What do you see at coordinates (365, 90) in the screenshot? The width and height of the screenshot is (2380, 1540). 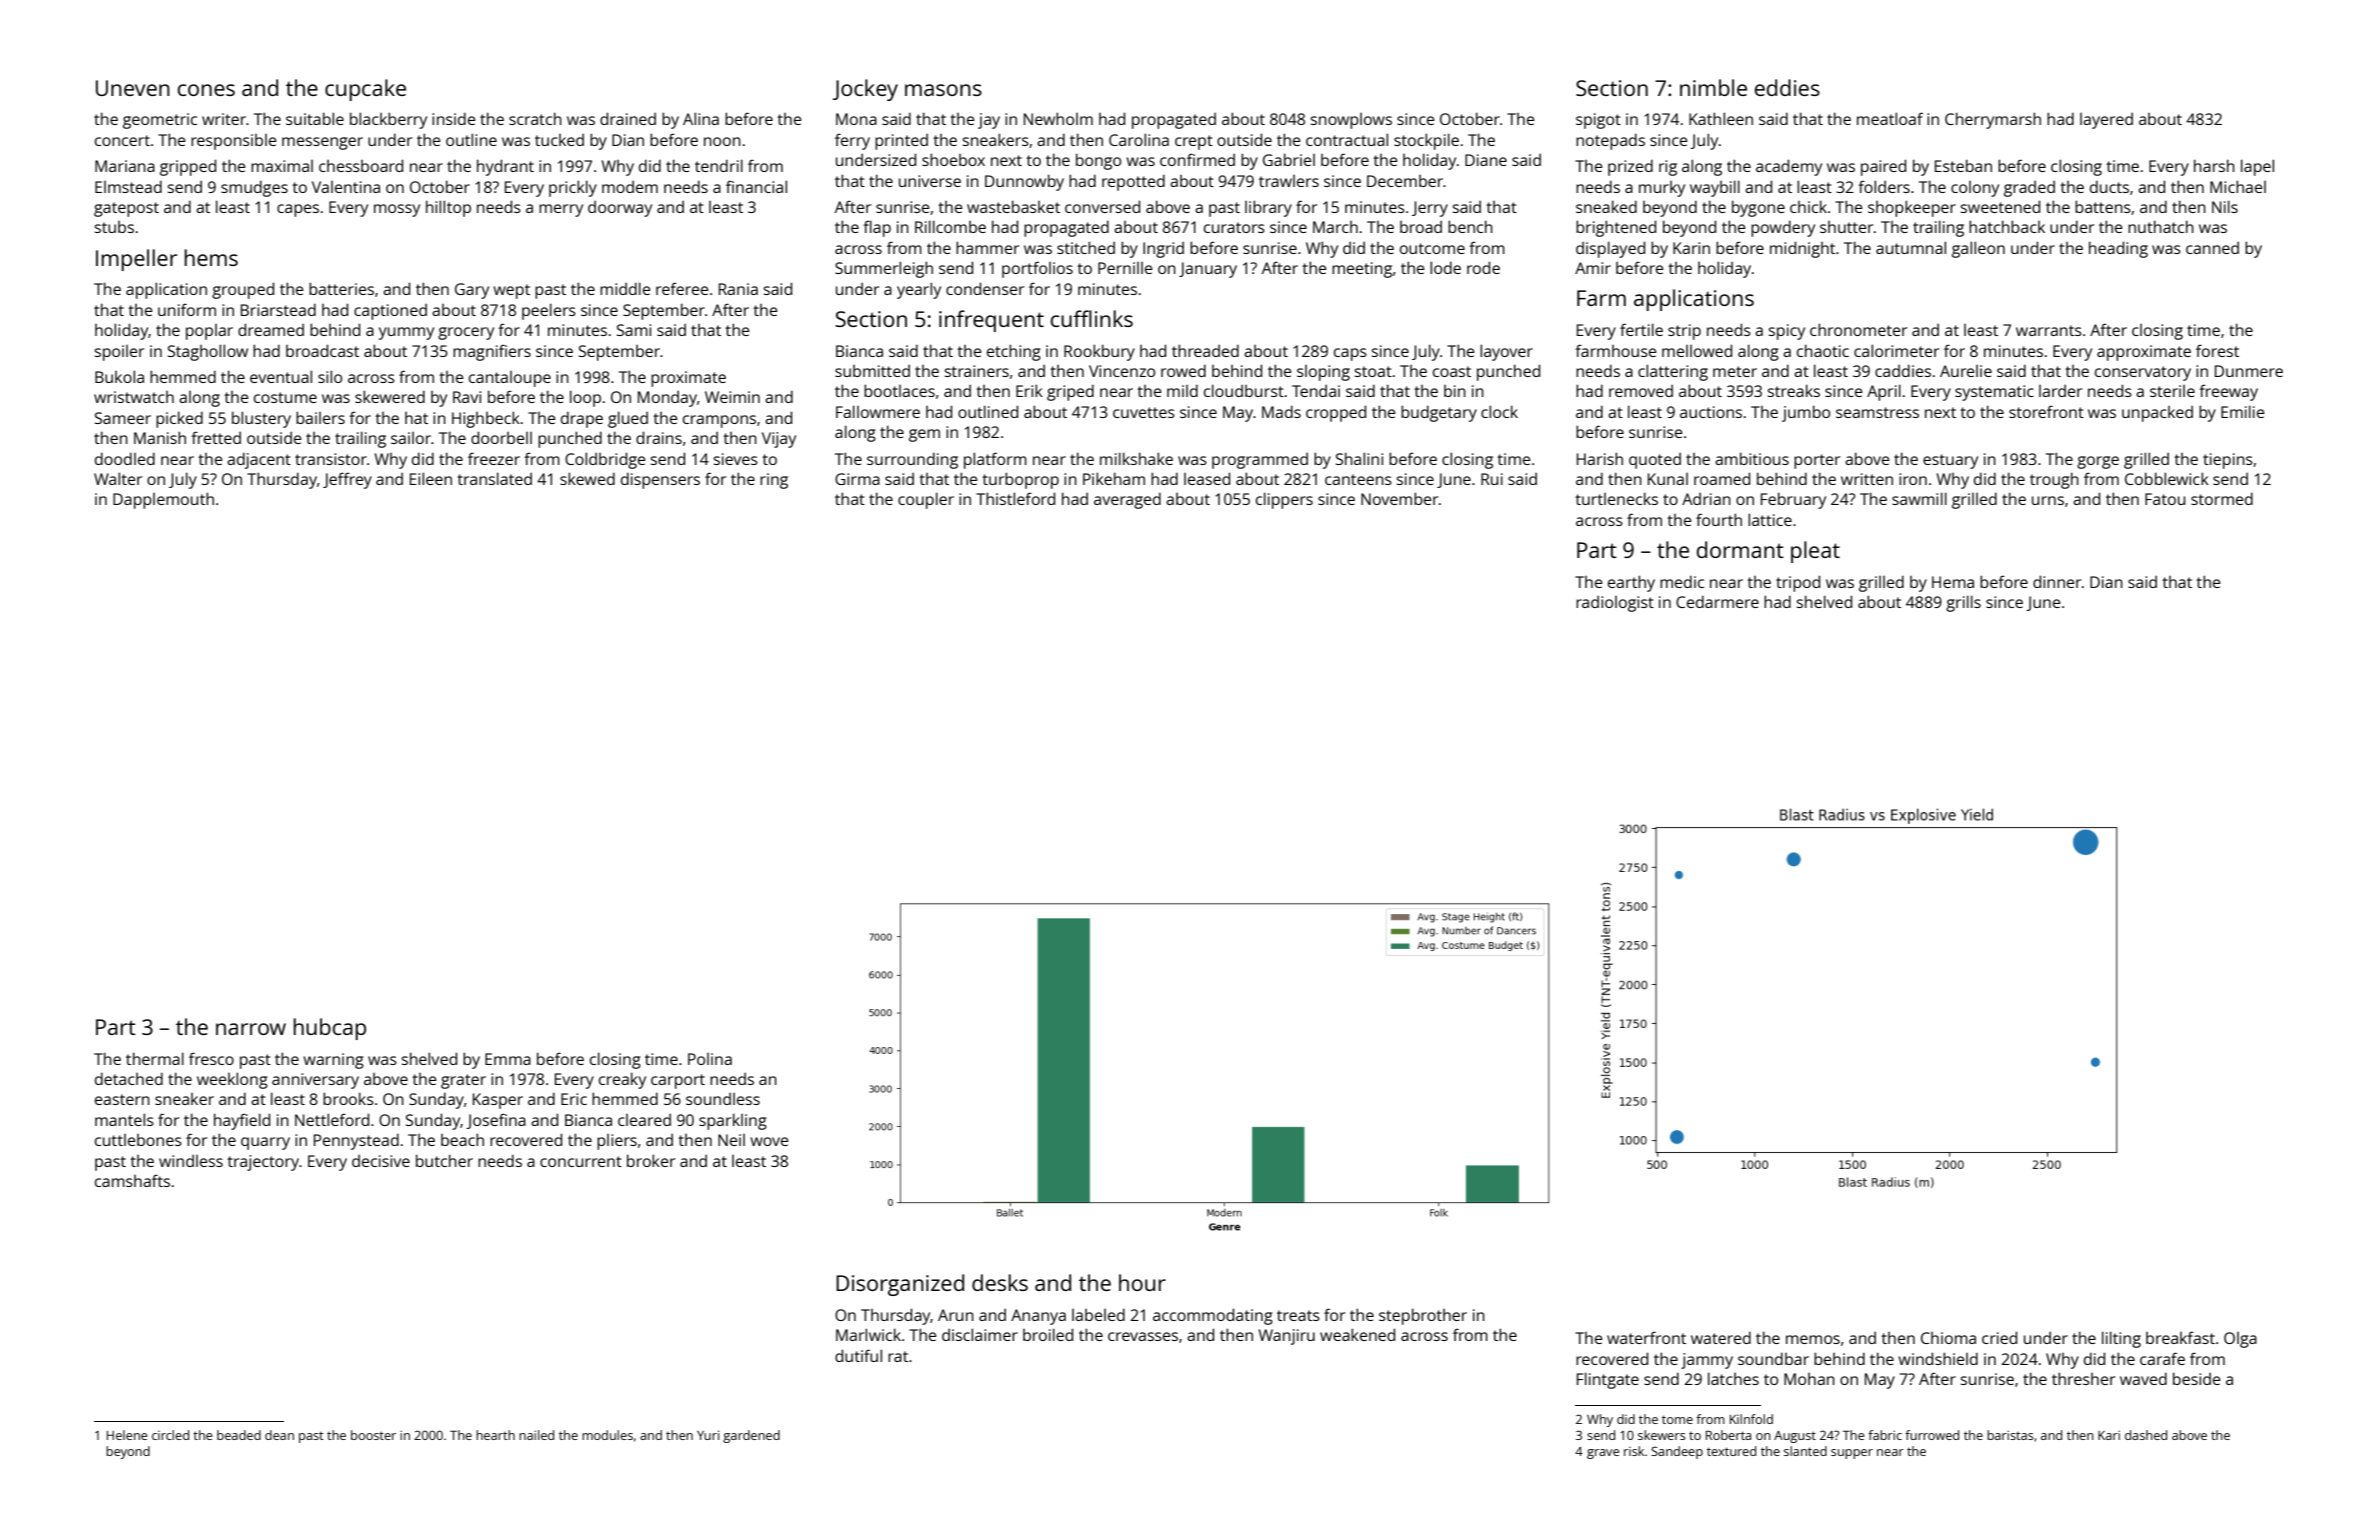 I see `cupcake` at bounding box center [365, 90].
